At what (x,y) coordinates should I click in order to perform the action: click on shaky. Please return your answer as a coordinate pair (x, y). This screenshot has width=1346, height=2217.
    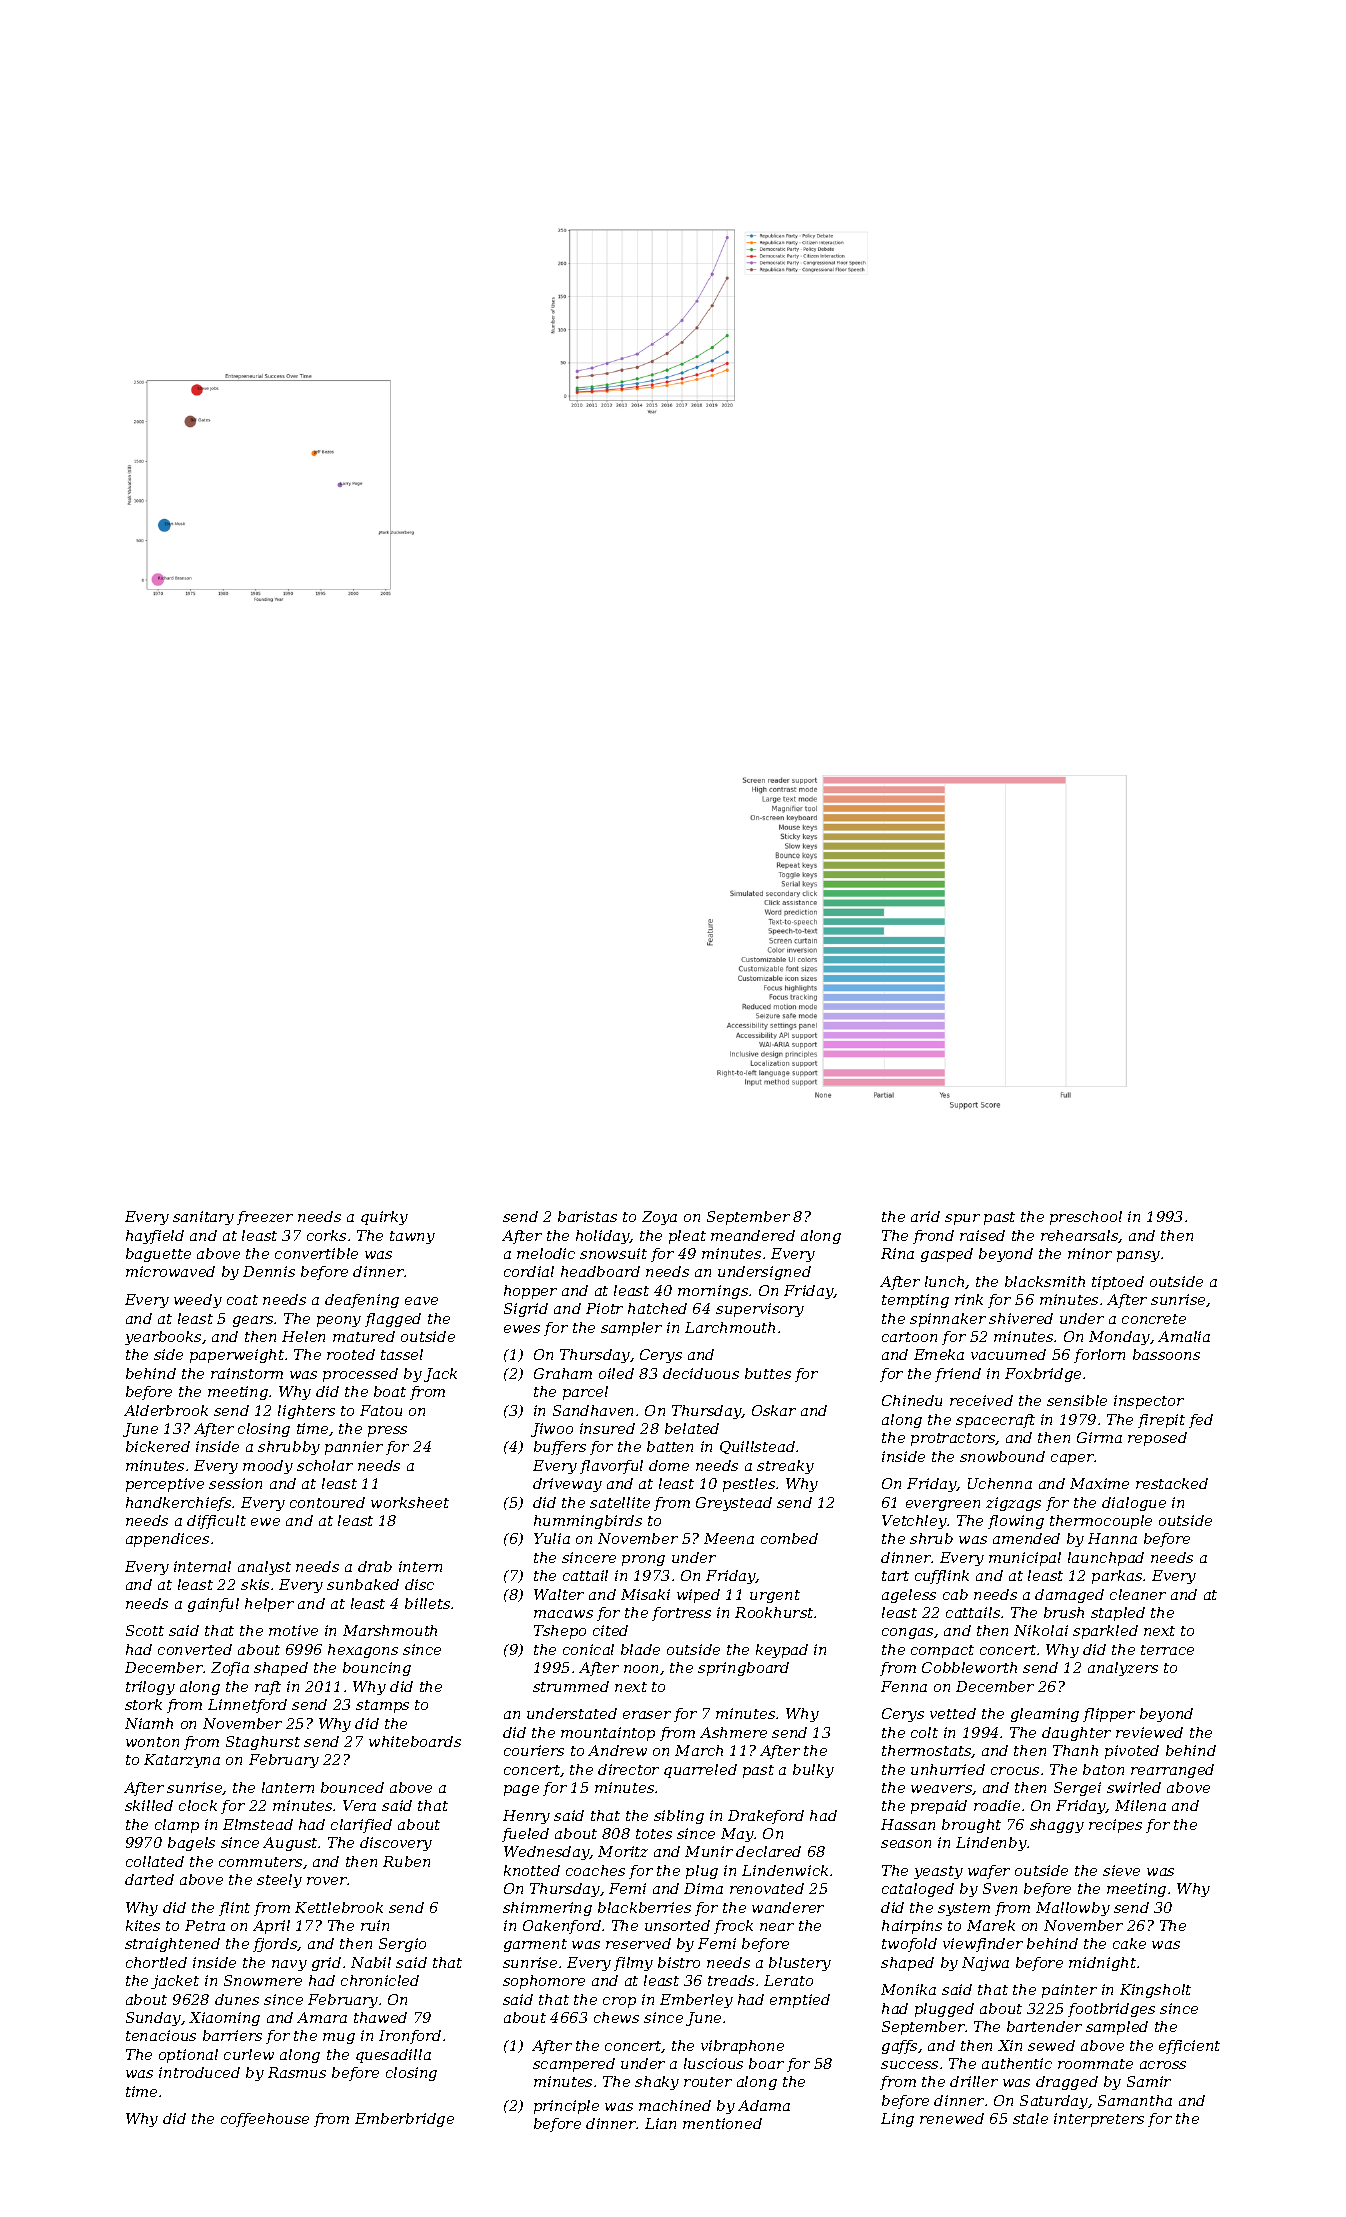
    Looking at the image, I should click on (657, 2083).
